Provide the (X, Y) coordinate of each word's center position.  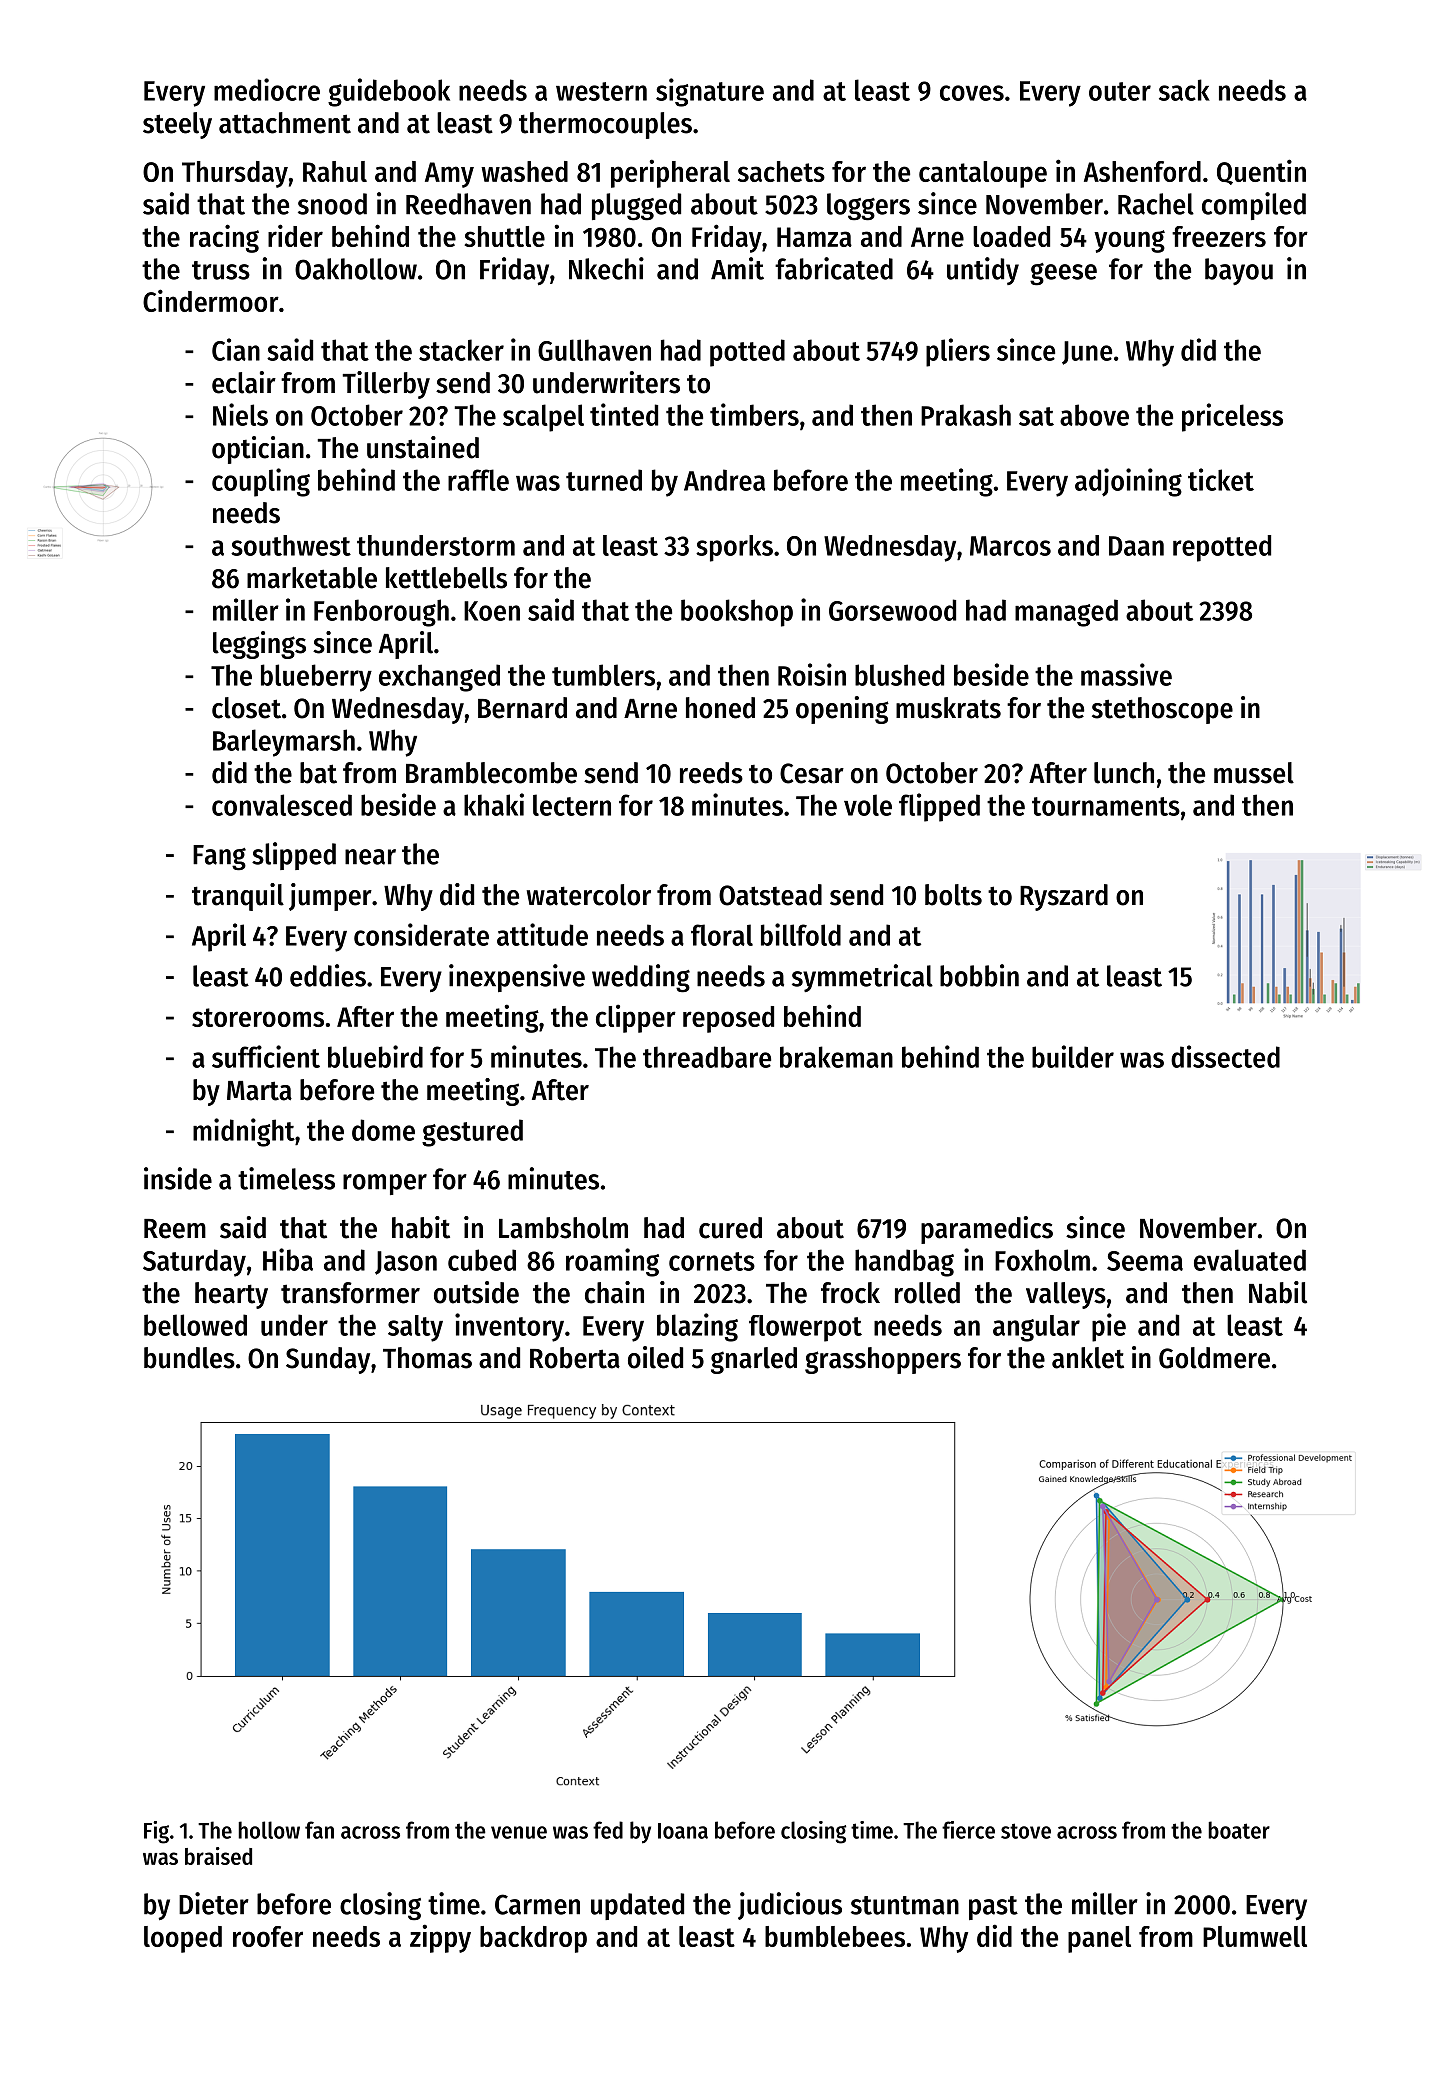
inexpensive (517, 978)
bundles (189, 1358)
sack (1184, 90)
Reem (175, 1229)
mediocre (267, 89)
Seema (1145, 1261)
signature (710, 92)
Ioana (683, 1831)
